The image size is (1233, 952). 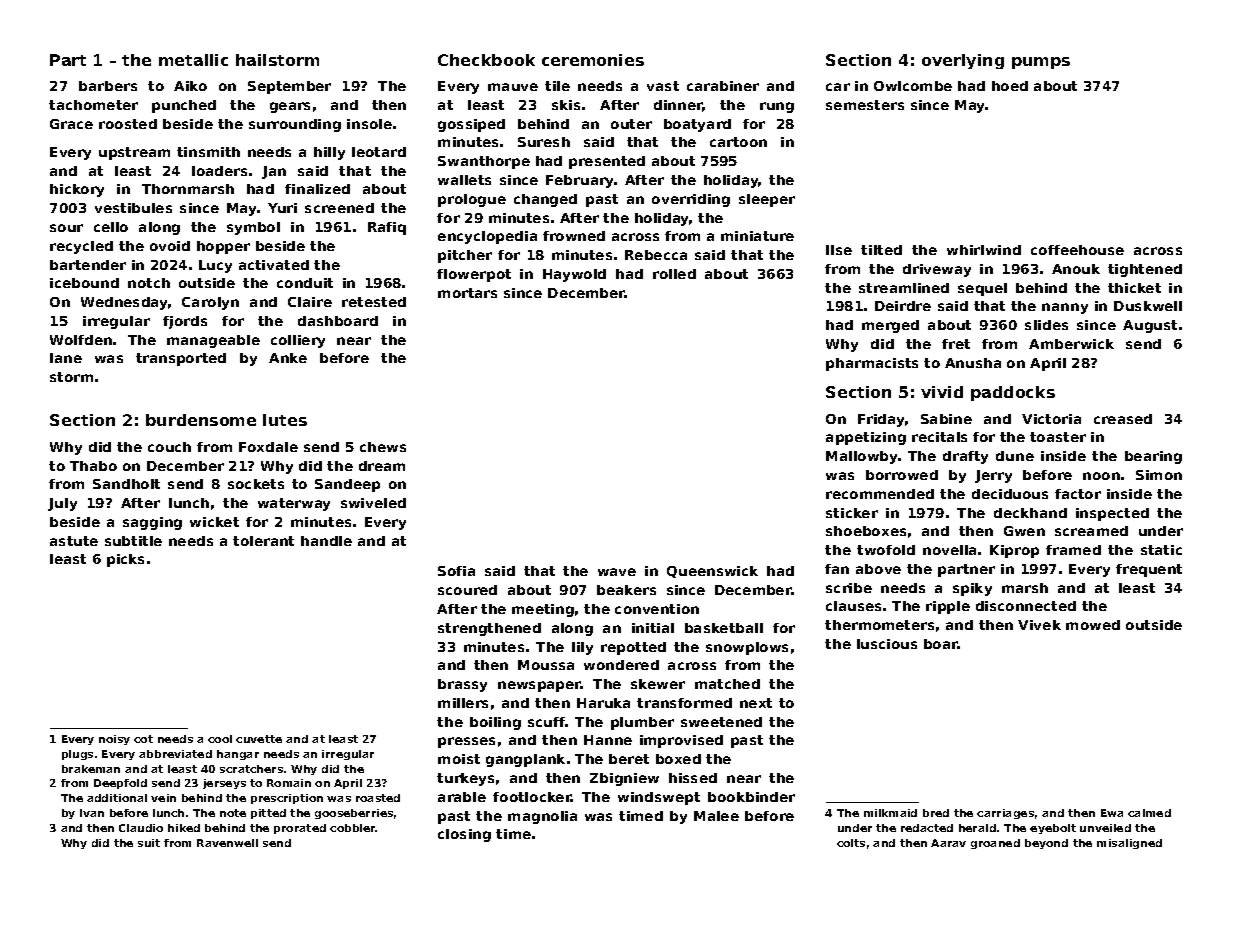 What do you see at coordinates (593, 60) in the document?
I see `ceremonies` at bounding box center [593, 60].
